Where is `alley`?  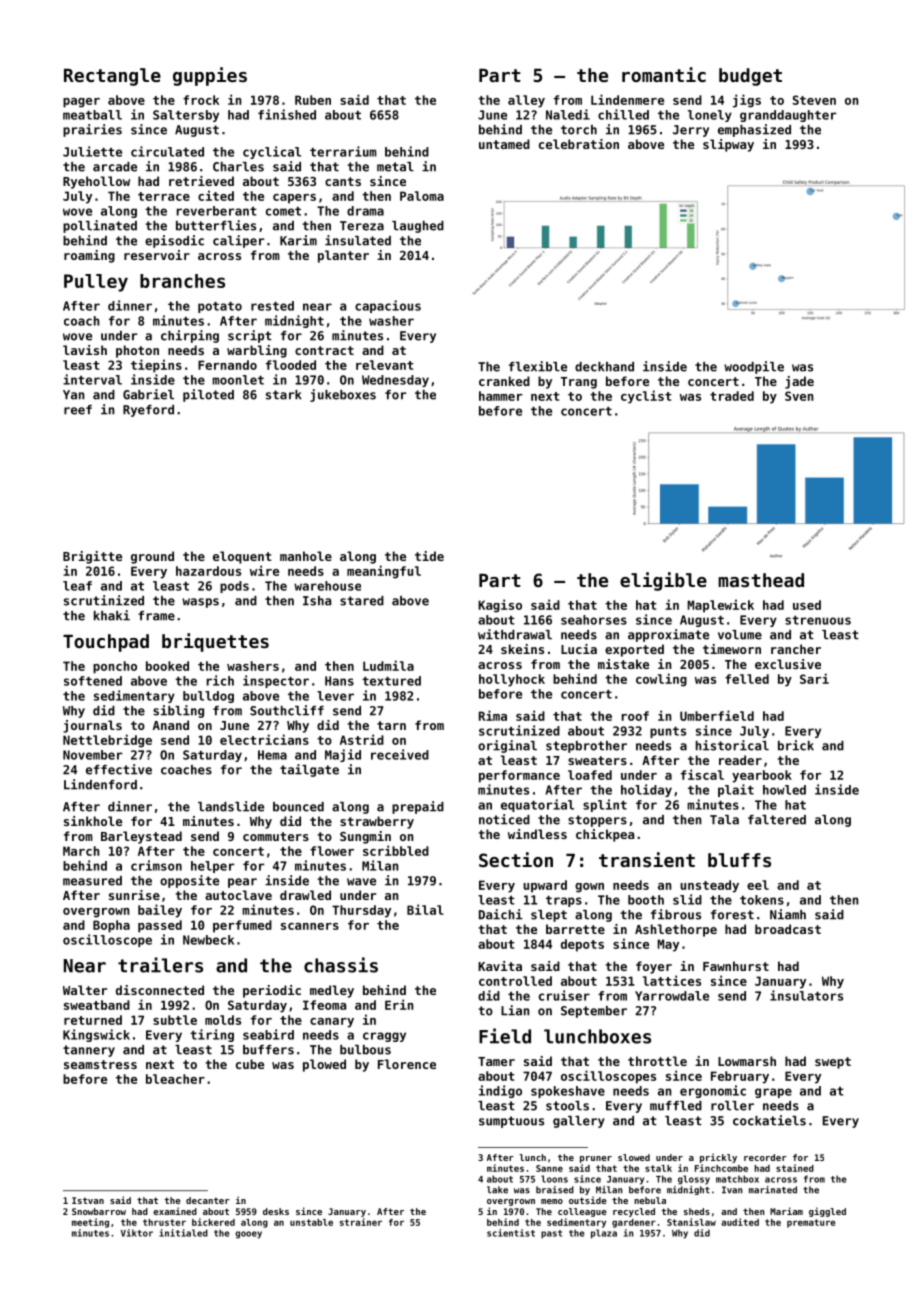 alley is located at coordinates (526, 101).
